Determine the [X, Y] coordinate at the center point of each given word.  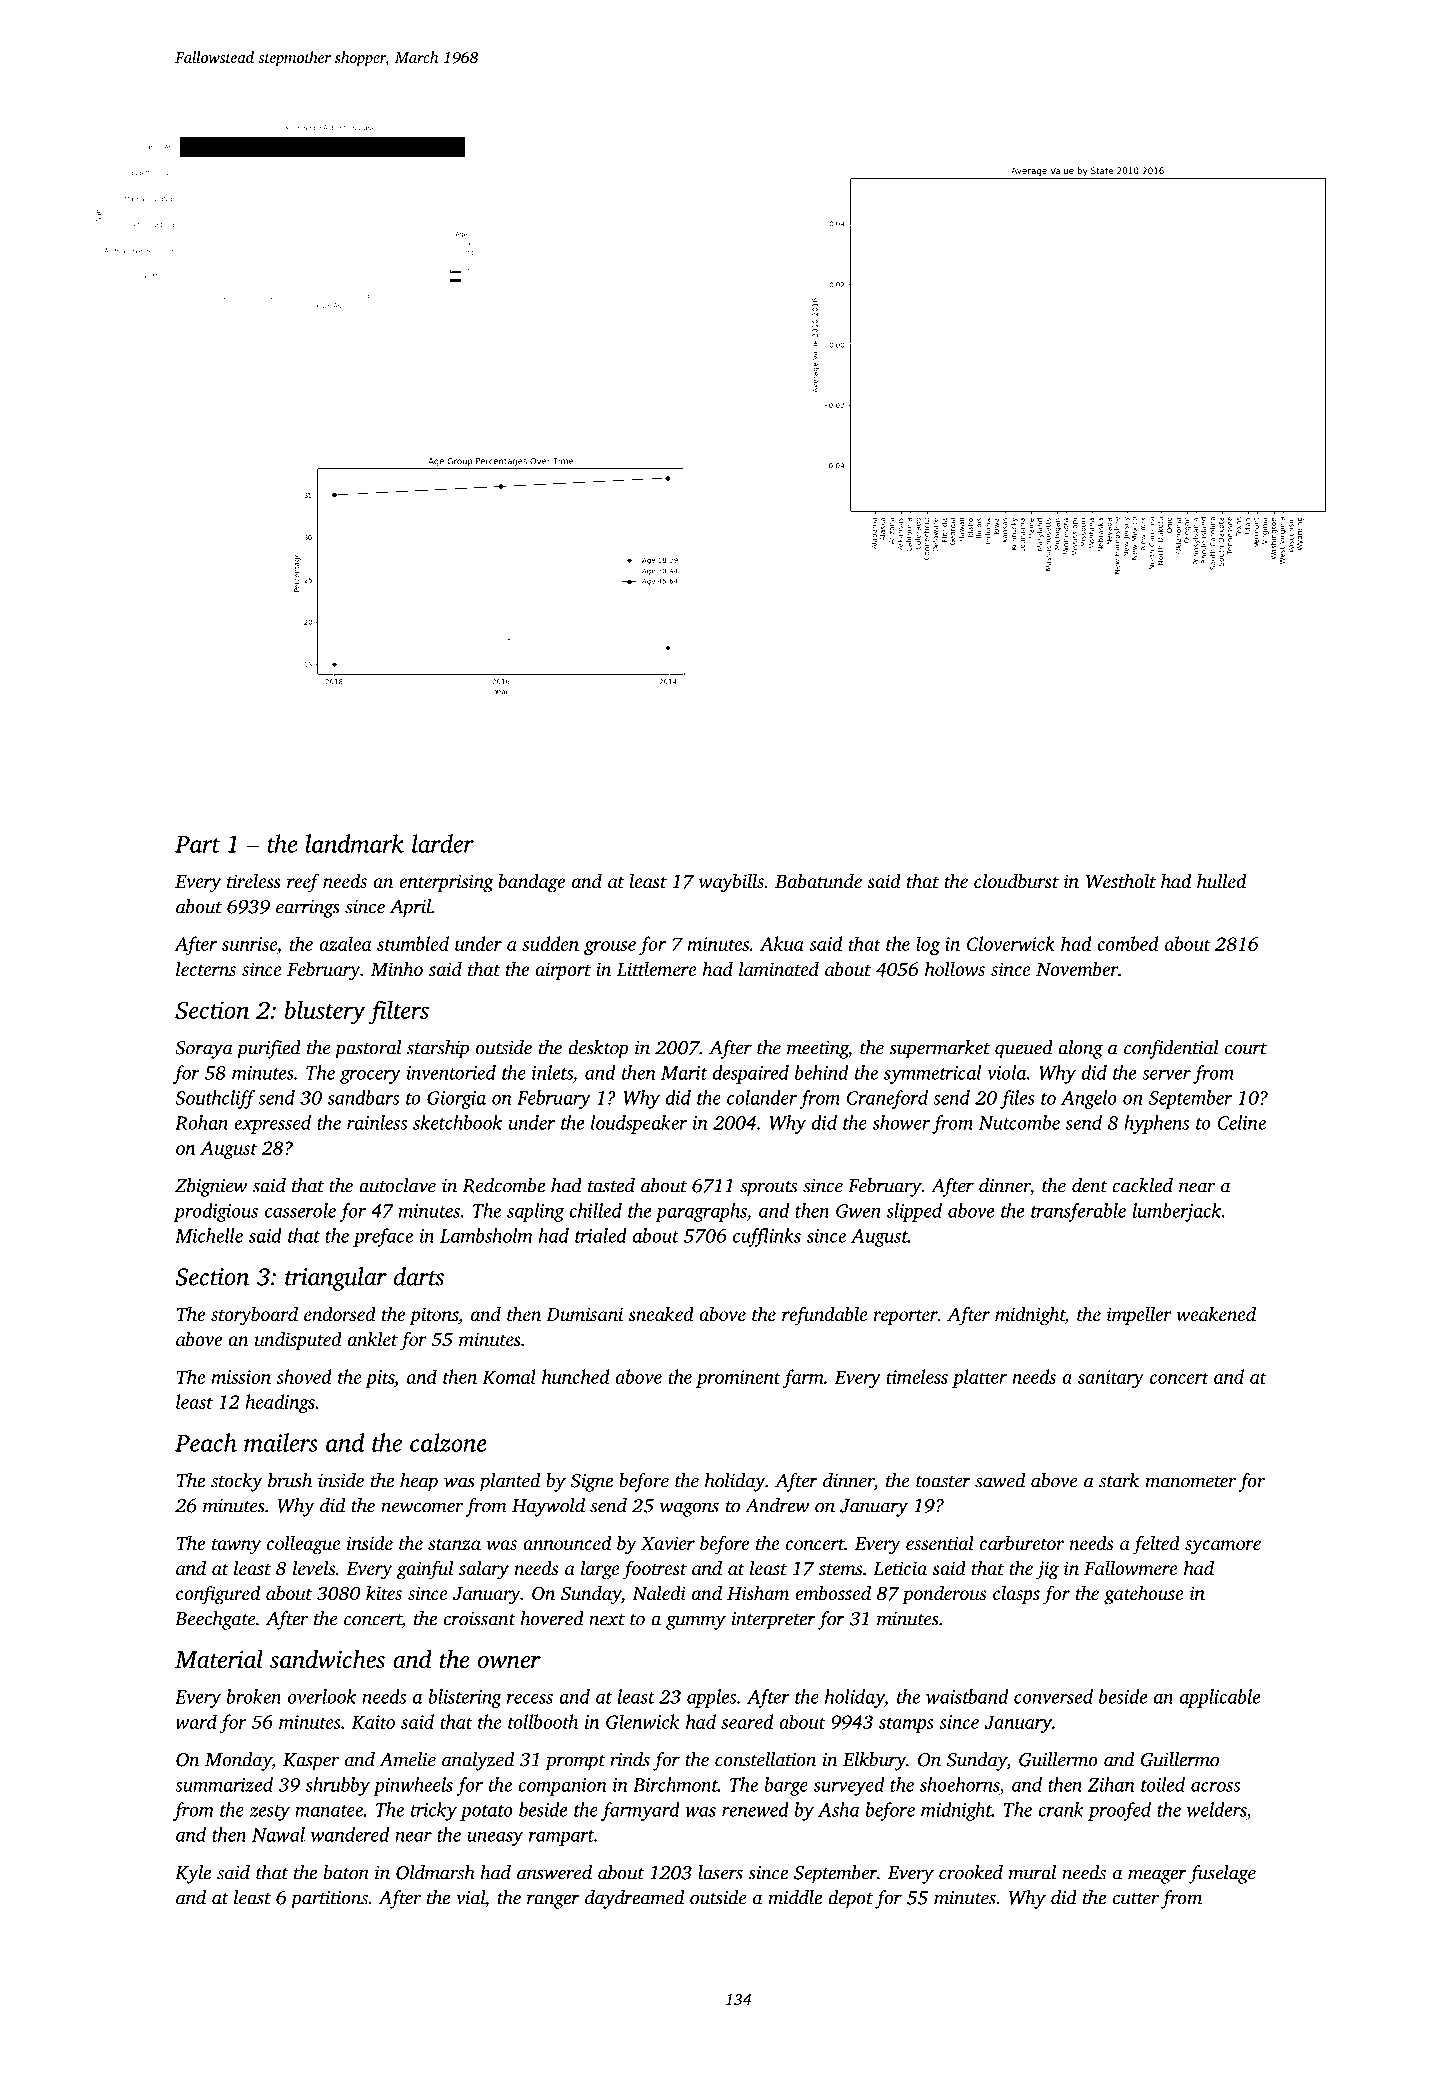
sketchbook [457, 1122]
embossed [833, 1592]
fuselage [1222, 1874]
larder [443, 843]
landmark [354, 843]
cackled [1142, 1185]
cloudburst [1016, 880]
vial [470, 1897]
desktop [598, 1049]
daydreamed [634, 1899]
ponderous [944, 1594]
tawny [236, 1547]
